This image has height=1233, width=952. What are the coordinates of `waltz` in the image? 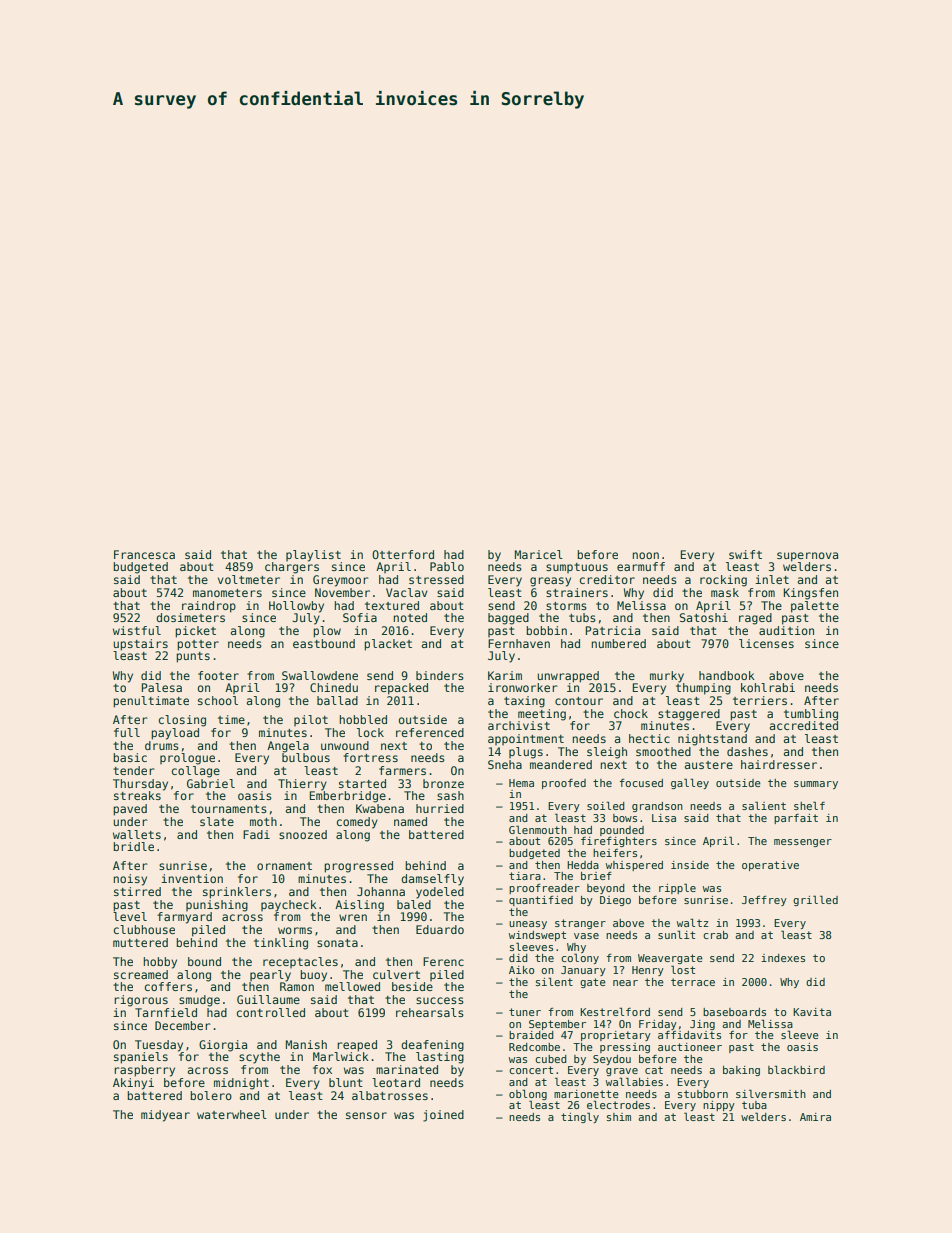 It's located at (692, 922).
